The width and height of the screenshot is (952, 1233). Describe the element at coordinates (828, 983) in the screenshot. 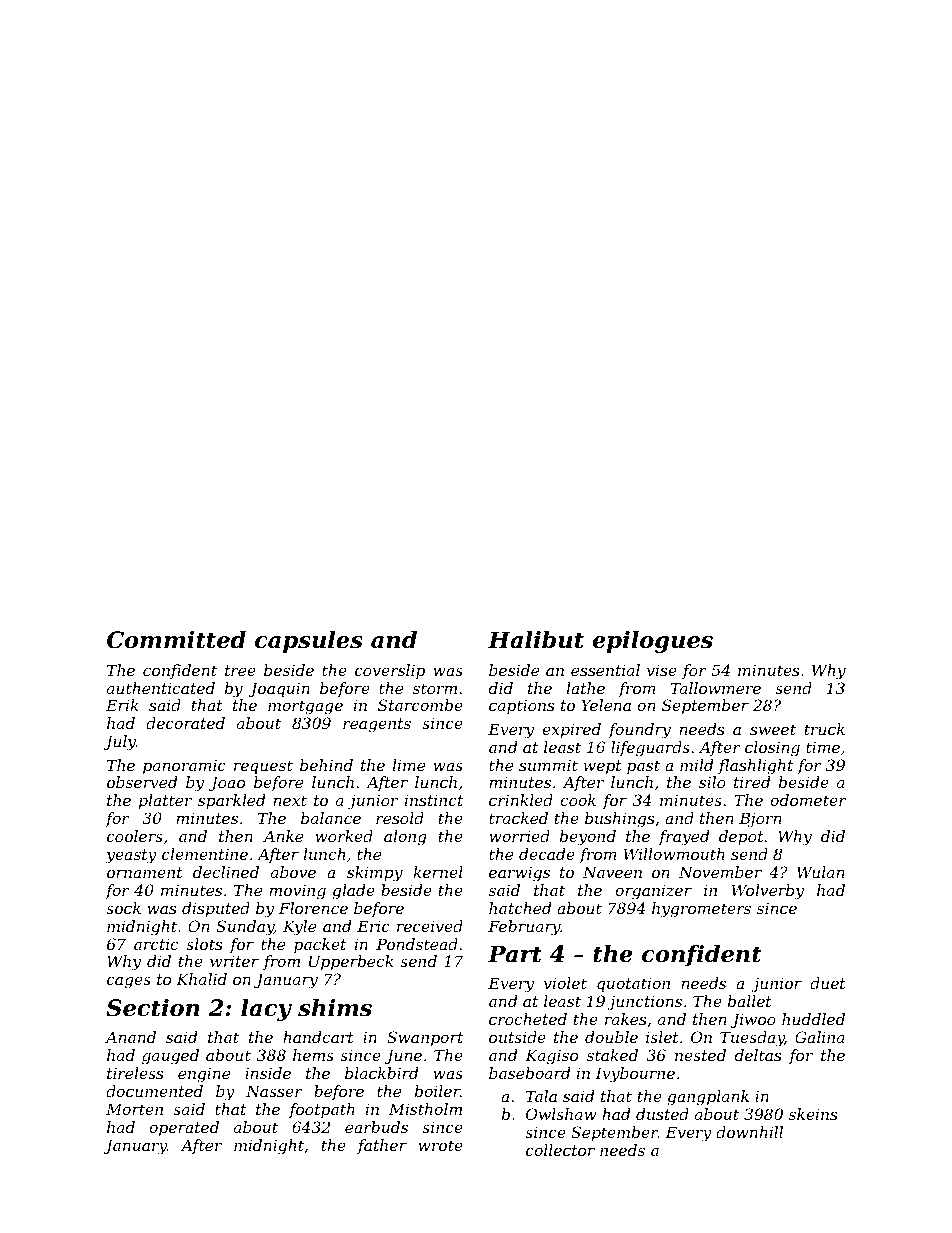

I see `duet` at that location.
